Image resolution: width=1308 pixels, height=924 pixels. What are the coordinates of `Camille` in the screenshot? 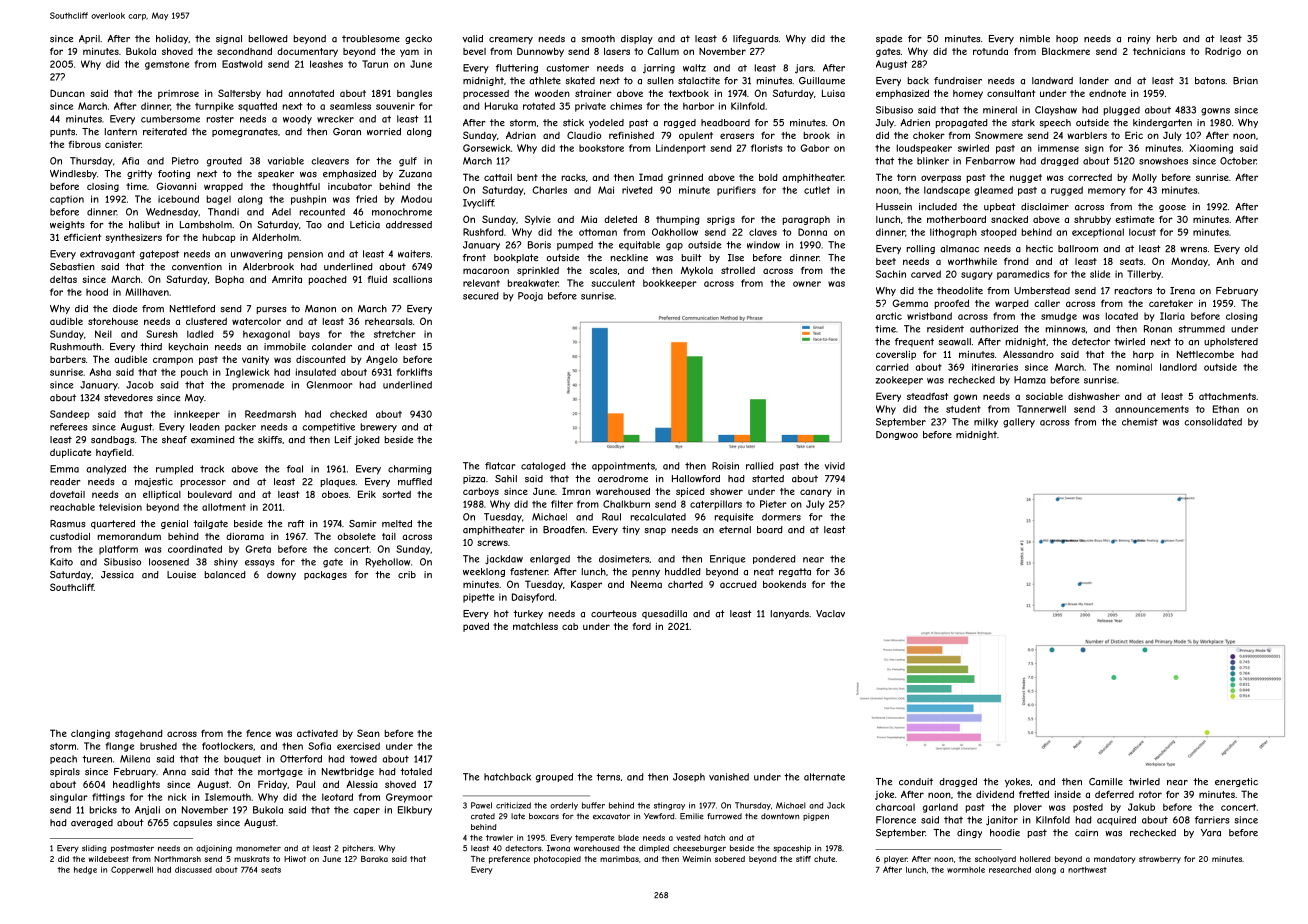 It's located at (1106, 782).
